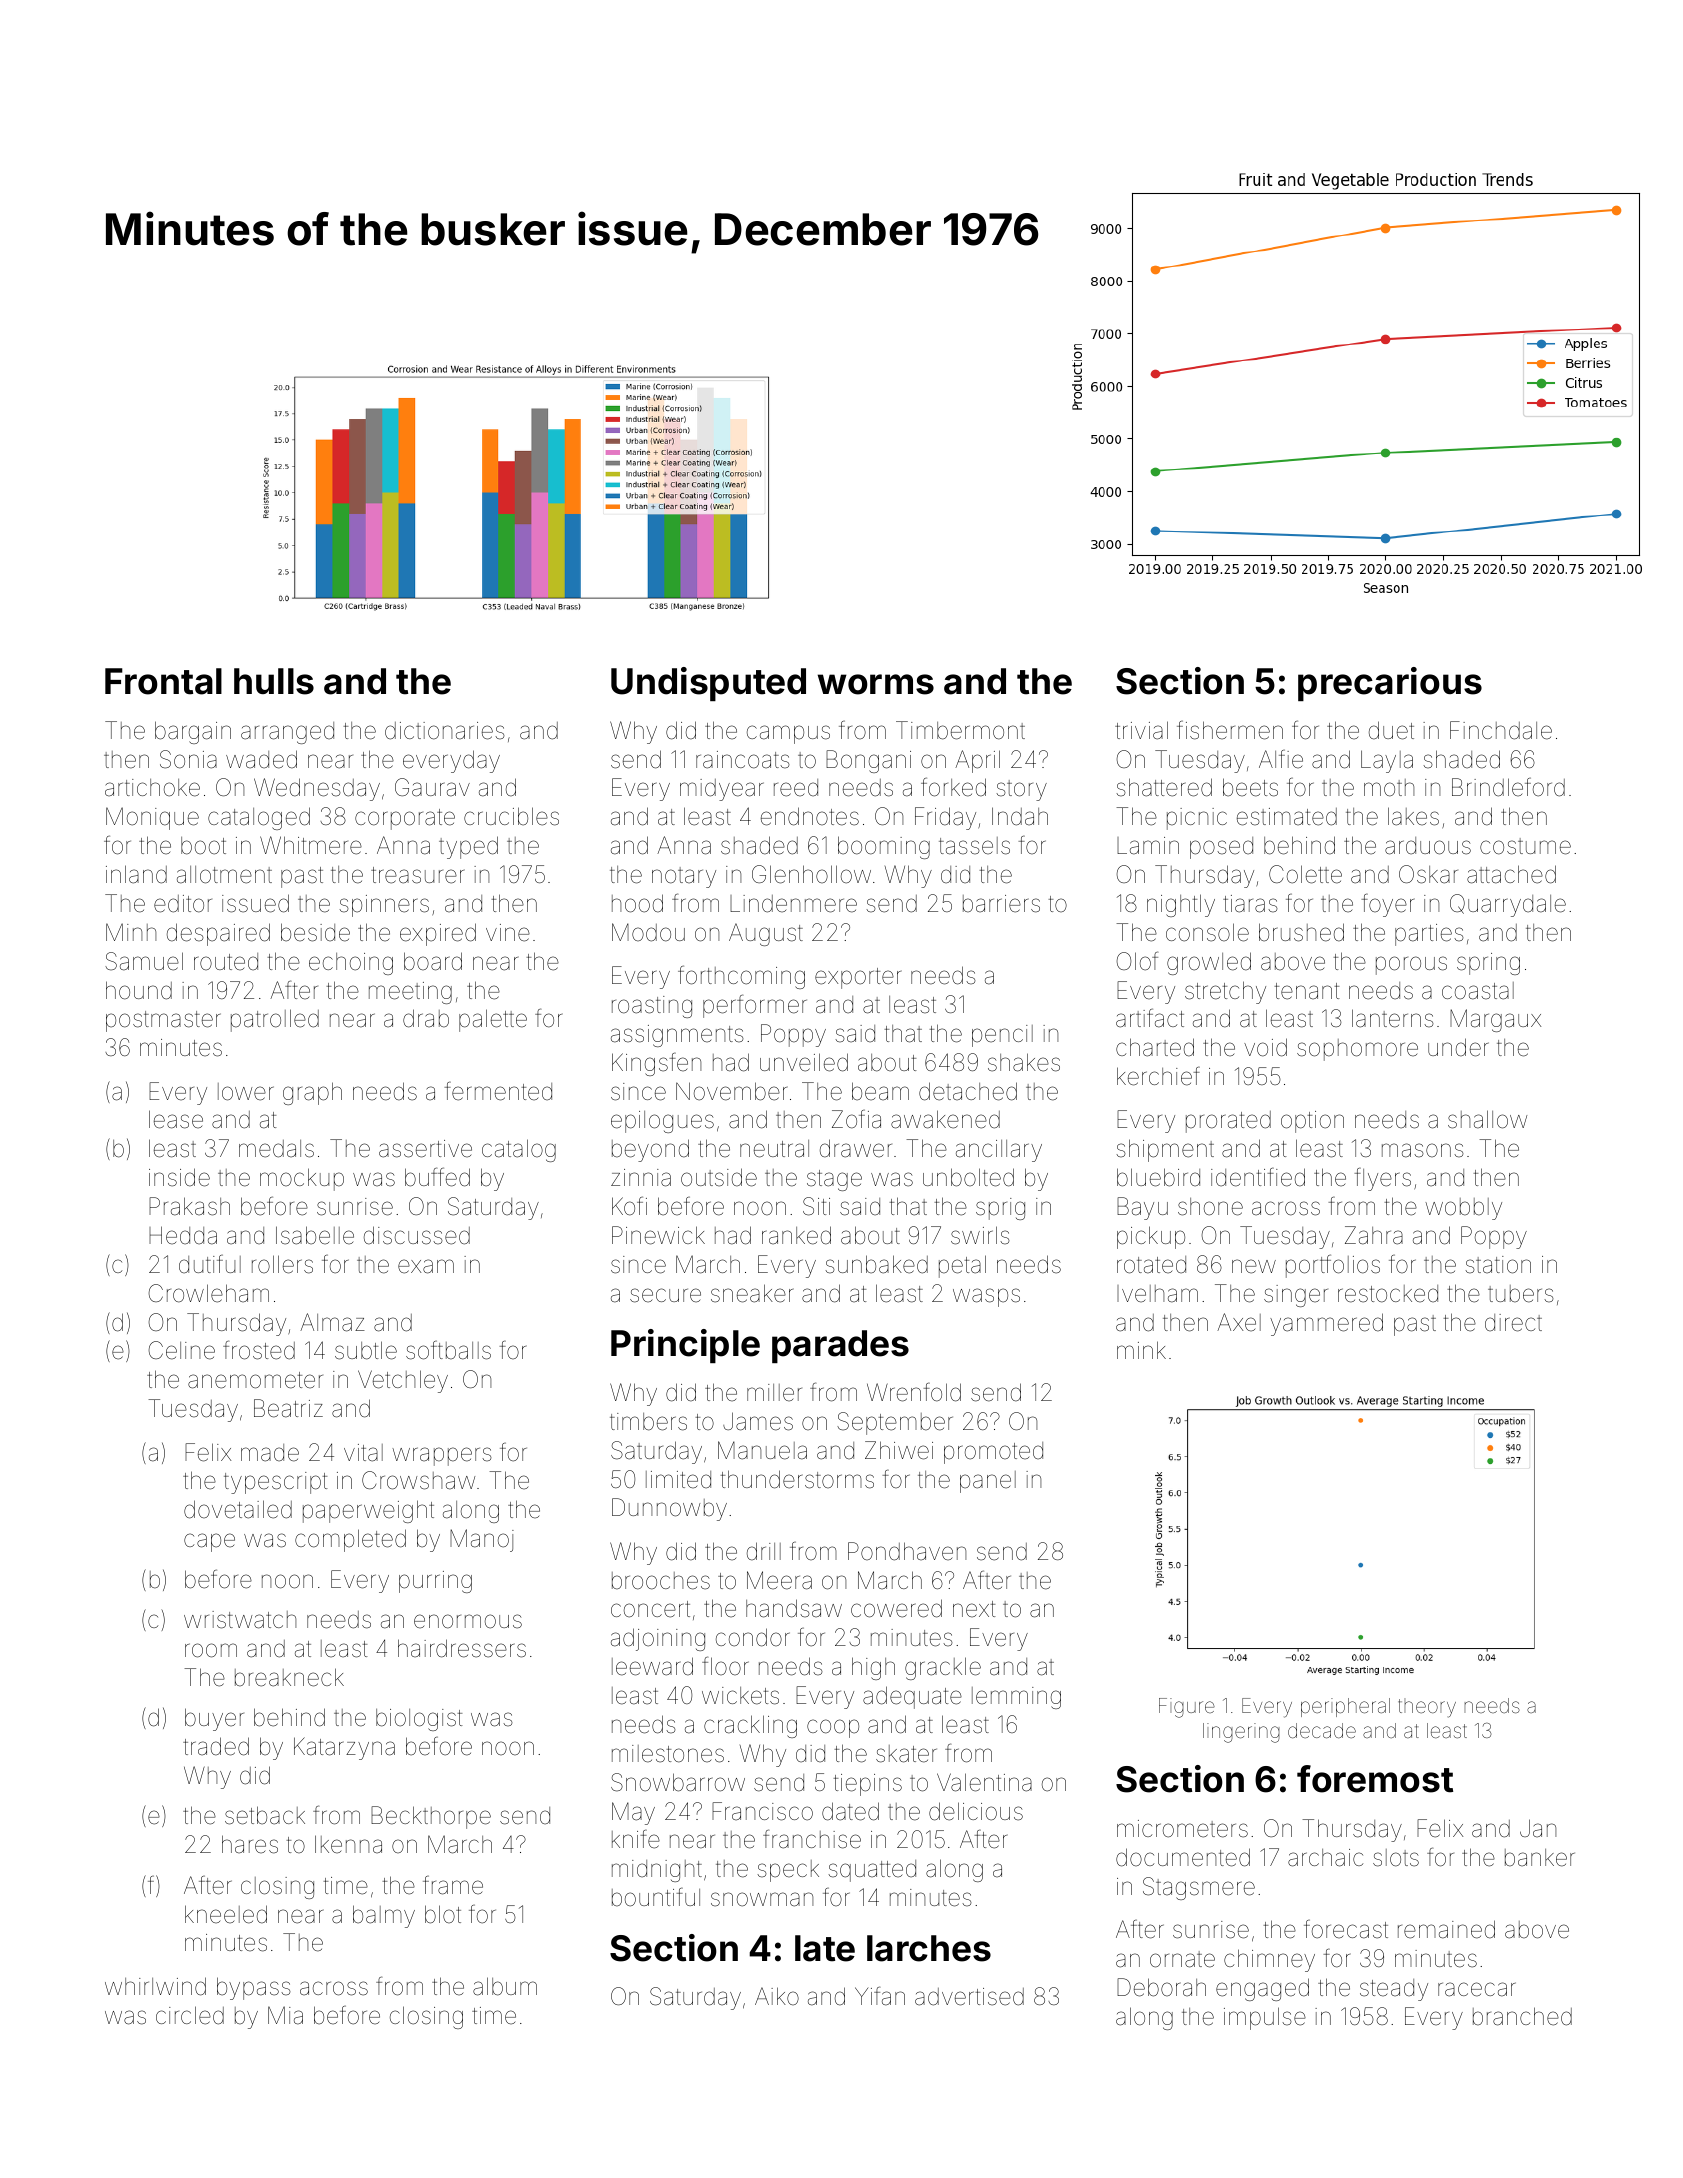  I want to click on inland, so click(136, 874).
